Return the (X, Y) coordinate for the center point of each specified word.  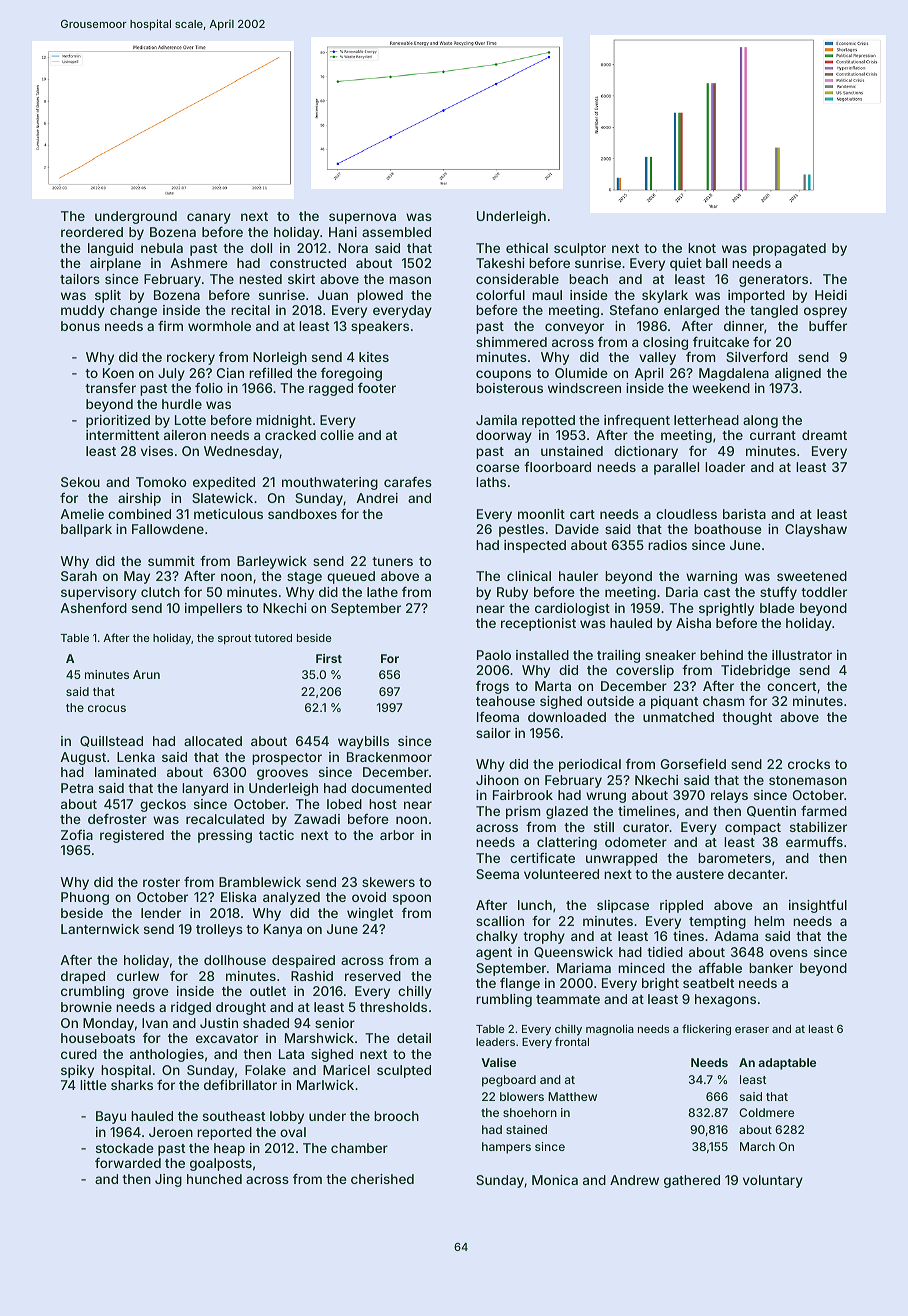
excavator (227, 1038)
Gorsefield (693, 763)
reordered (92, 232)
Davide (577, 529)
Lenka (136, 757)
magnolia (610, 1030)
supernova (362, 218)
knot (702, 248)
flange (520, 984)
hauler (578, 576)
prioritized (118, 421)
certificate (542, 858)
